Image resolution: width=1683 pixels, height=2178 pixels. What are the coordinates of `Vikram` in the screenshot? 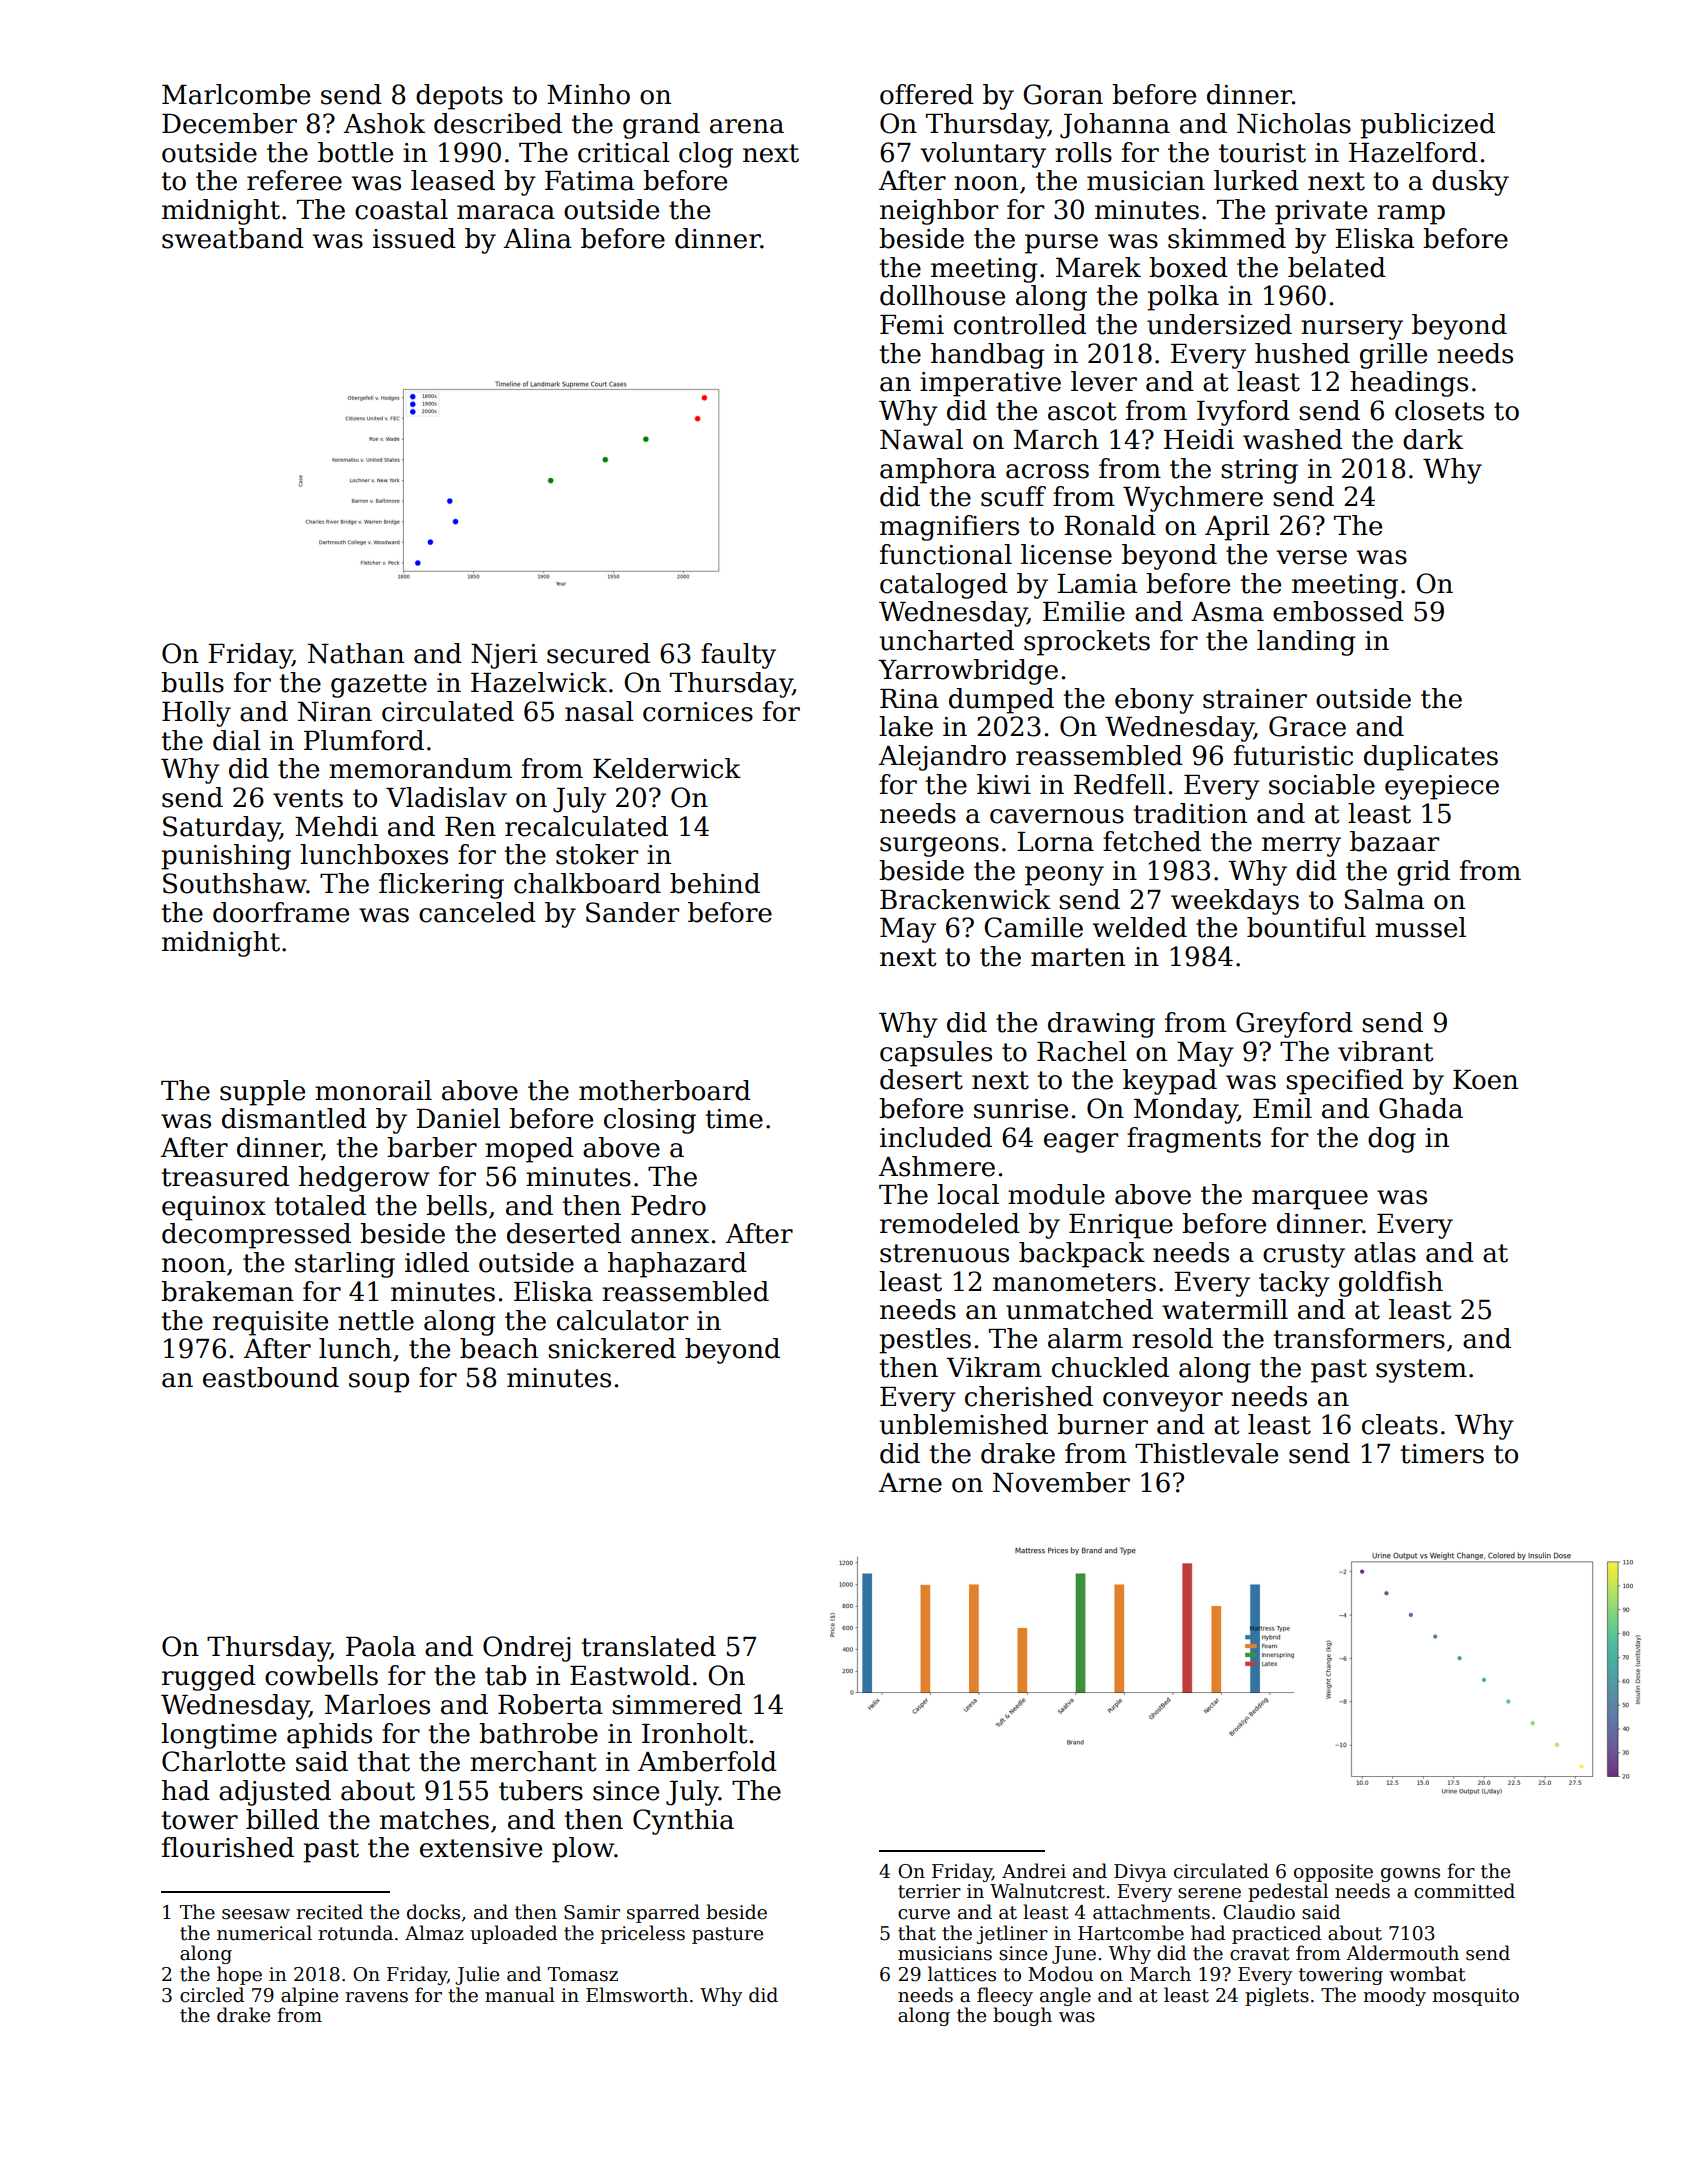 It's located at (994, 1367).
